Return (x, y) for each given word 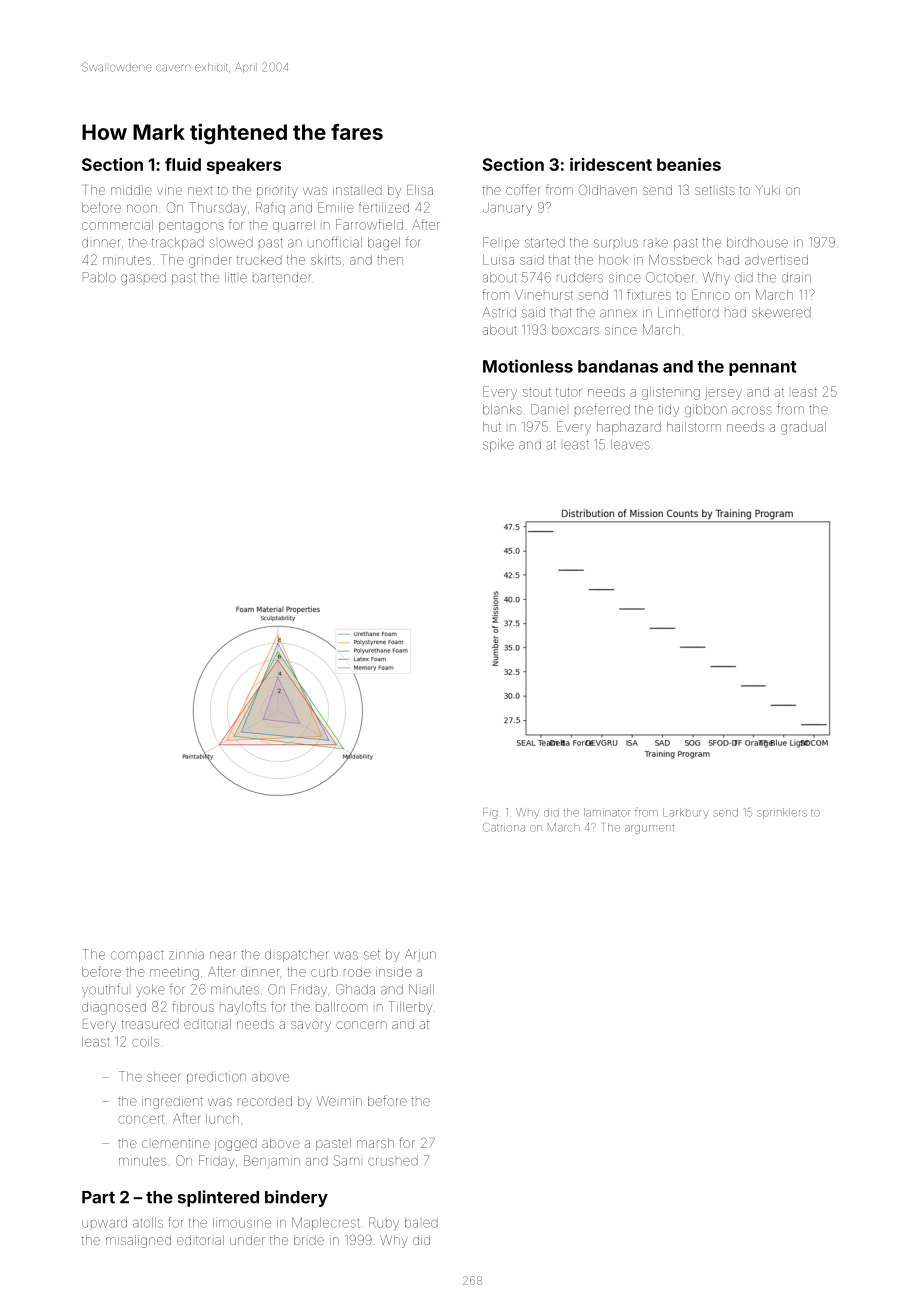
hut (492, 427)
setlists (715, 190)
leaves (630, 444)
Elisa (420, 190)
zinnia (186, 954)
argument (649, 829)
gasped (143, 278)
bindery (296, 1198)
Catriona (504, 827)
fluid (183, 164)
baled (421, 1223)
